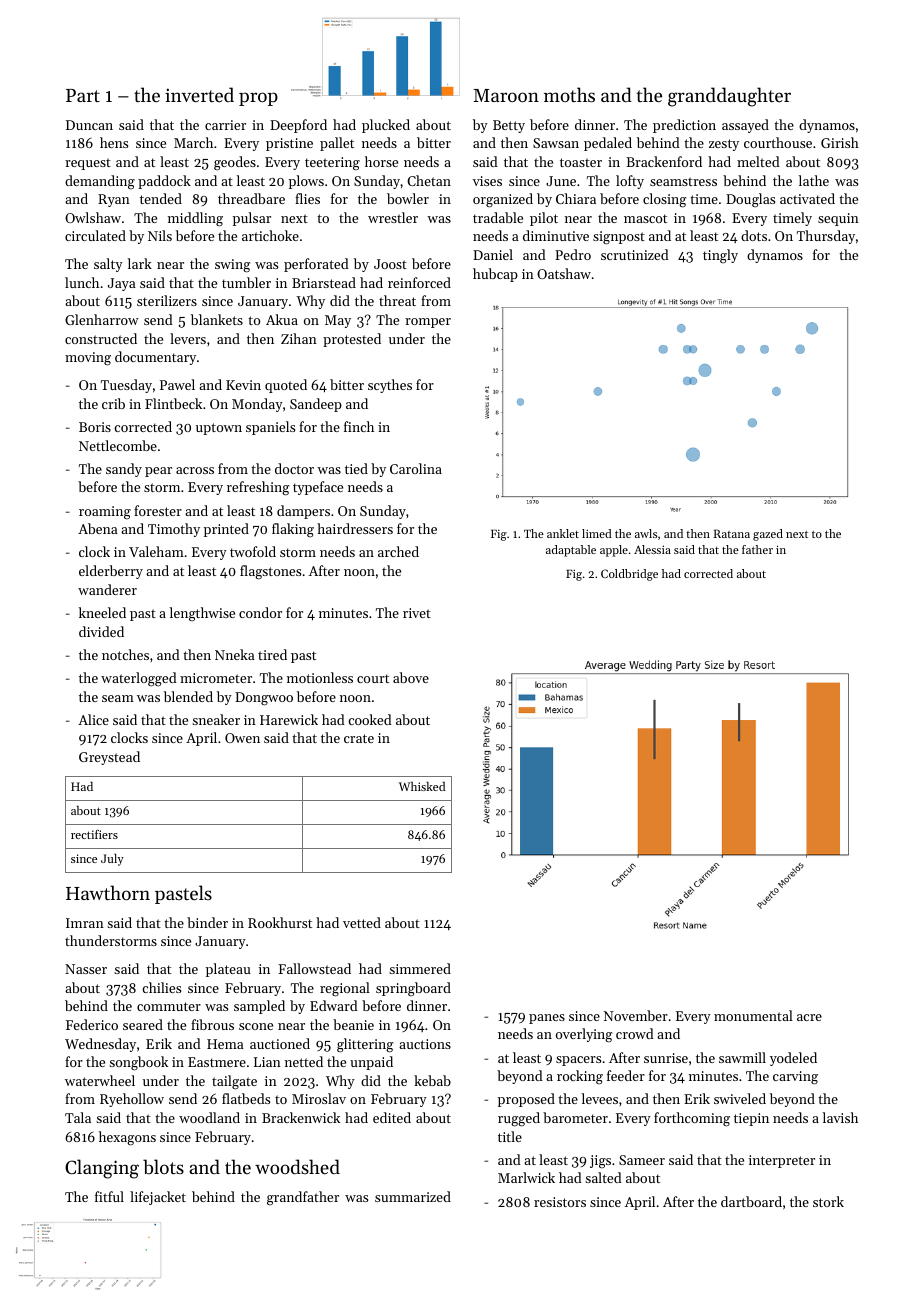 The width and height of the image is (924, 1308). What do you see at coordinates (282, 319) in the image?
I see `Akua` at bounding box center [282, 319].
